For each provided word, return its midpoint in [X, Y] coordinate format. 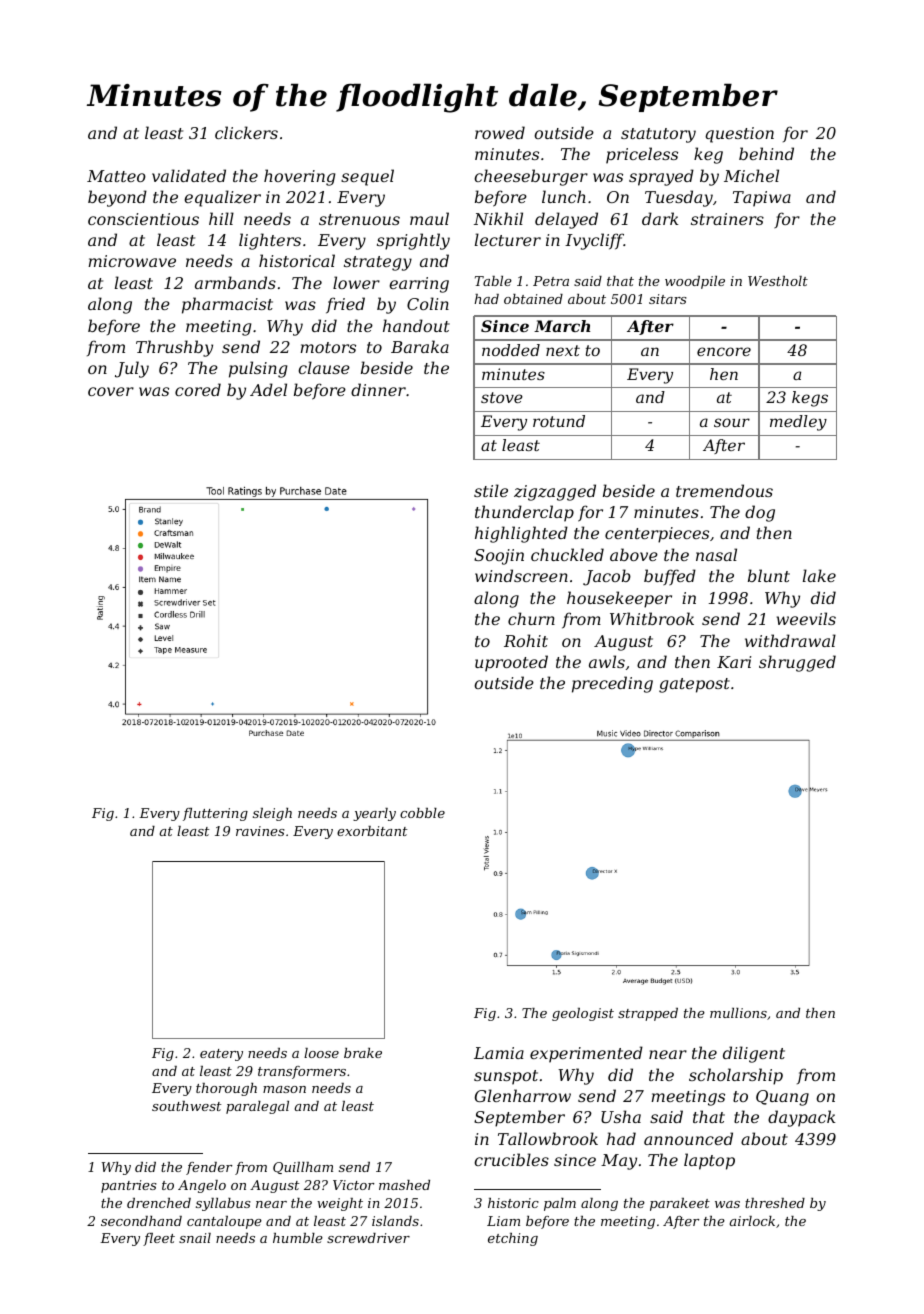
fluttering [215, 814]
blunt [769, 575]
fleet [159, 1239]
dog [760, 513]
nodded [511, 350]
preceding [612, 684]
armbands [235, 282]
